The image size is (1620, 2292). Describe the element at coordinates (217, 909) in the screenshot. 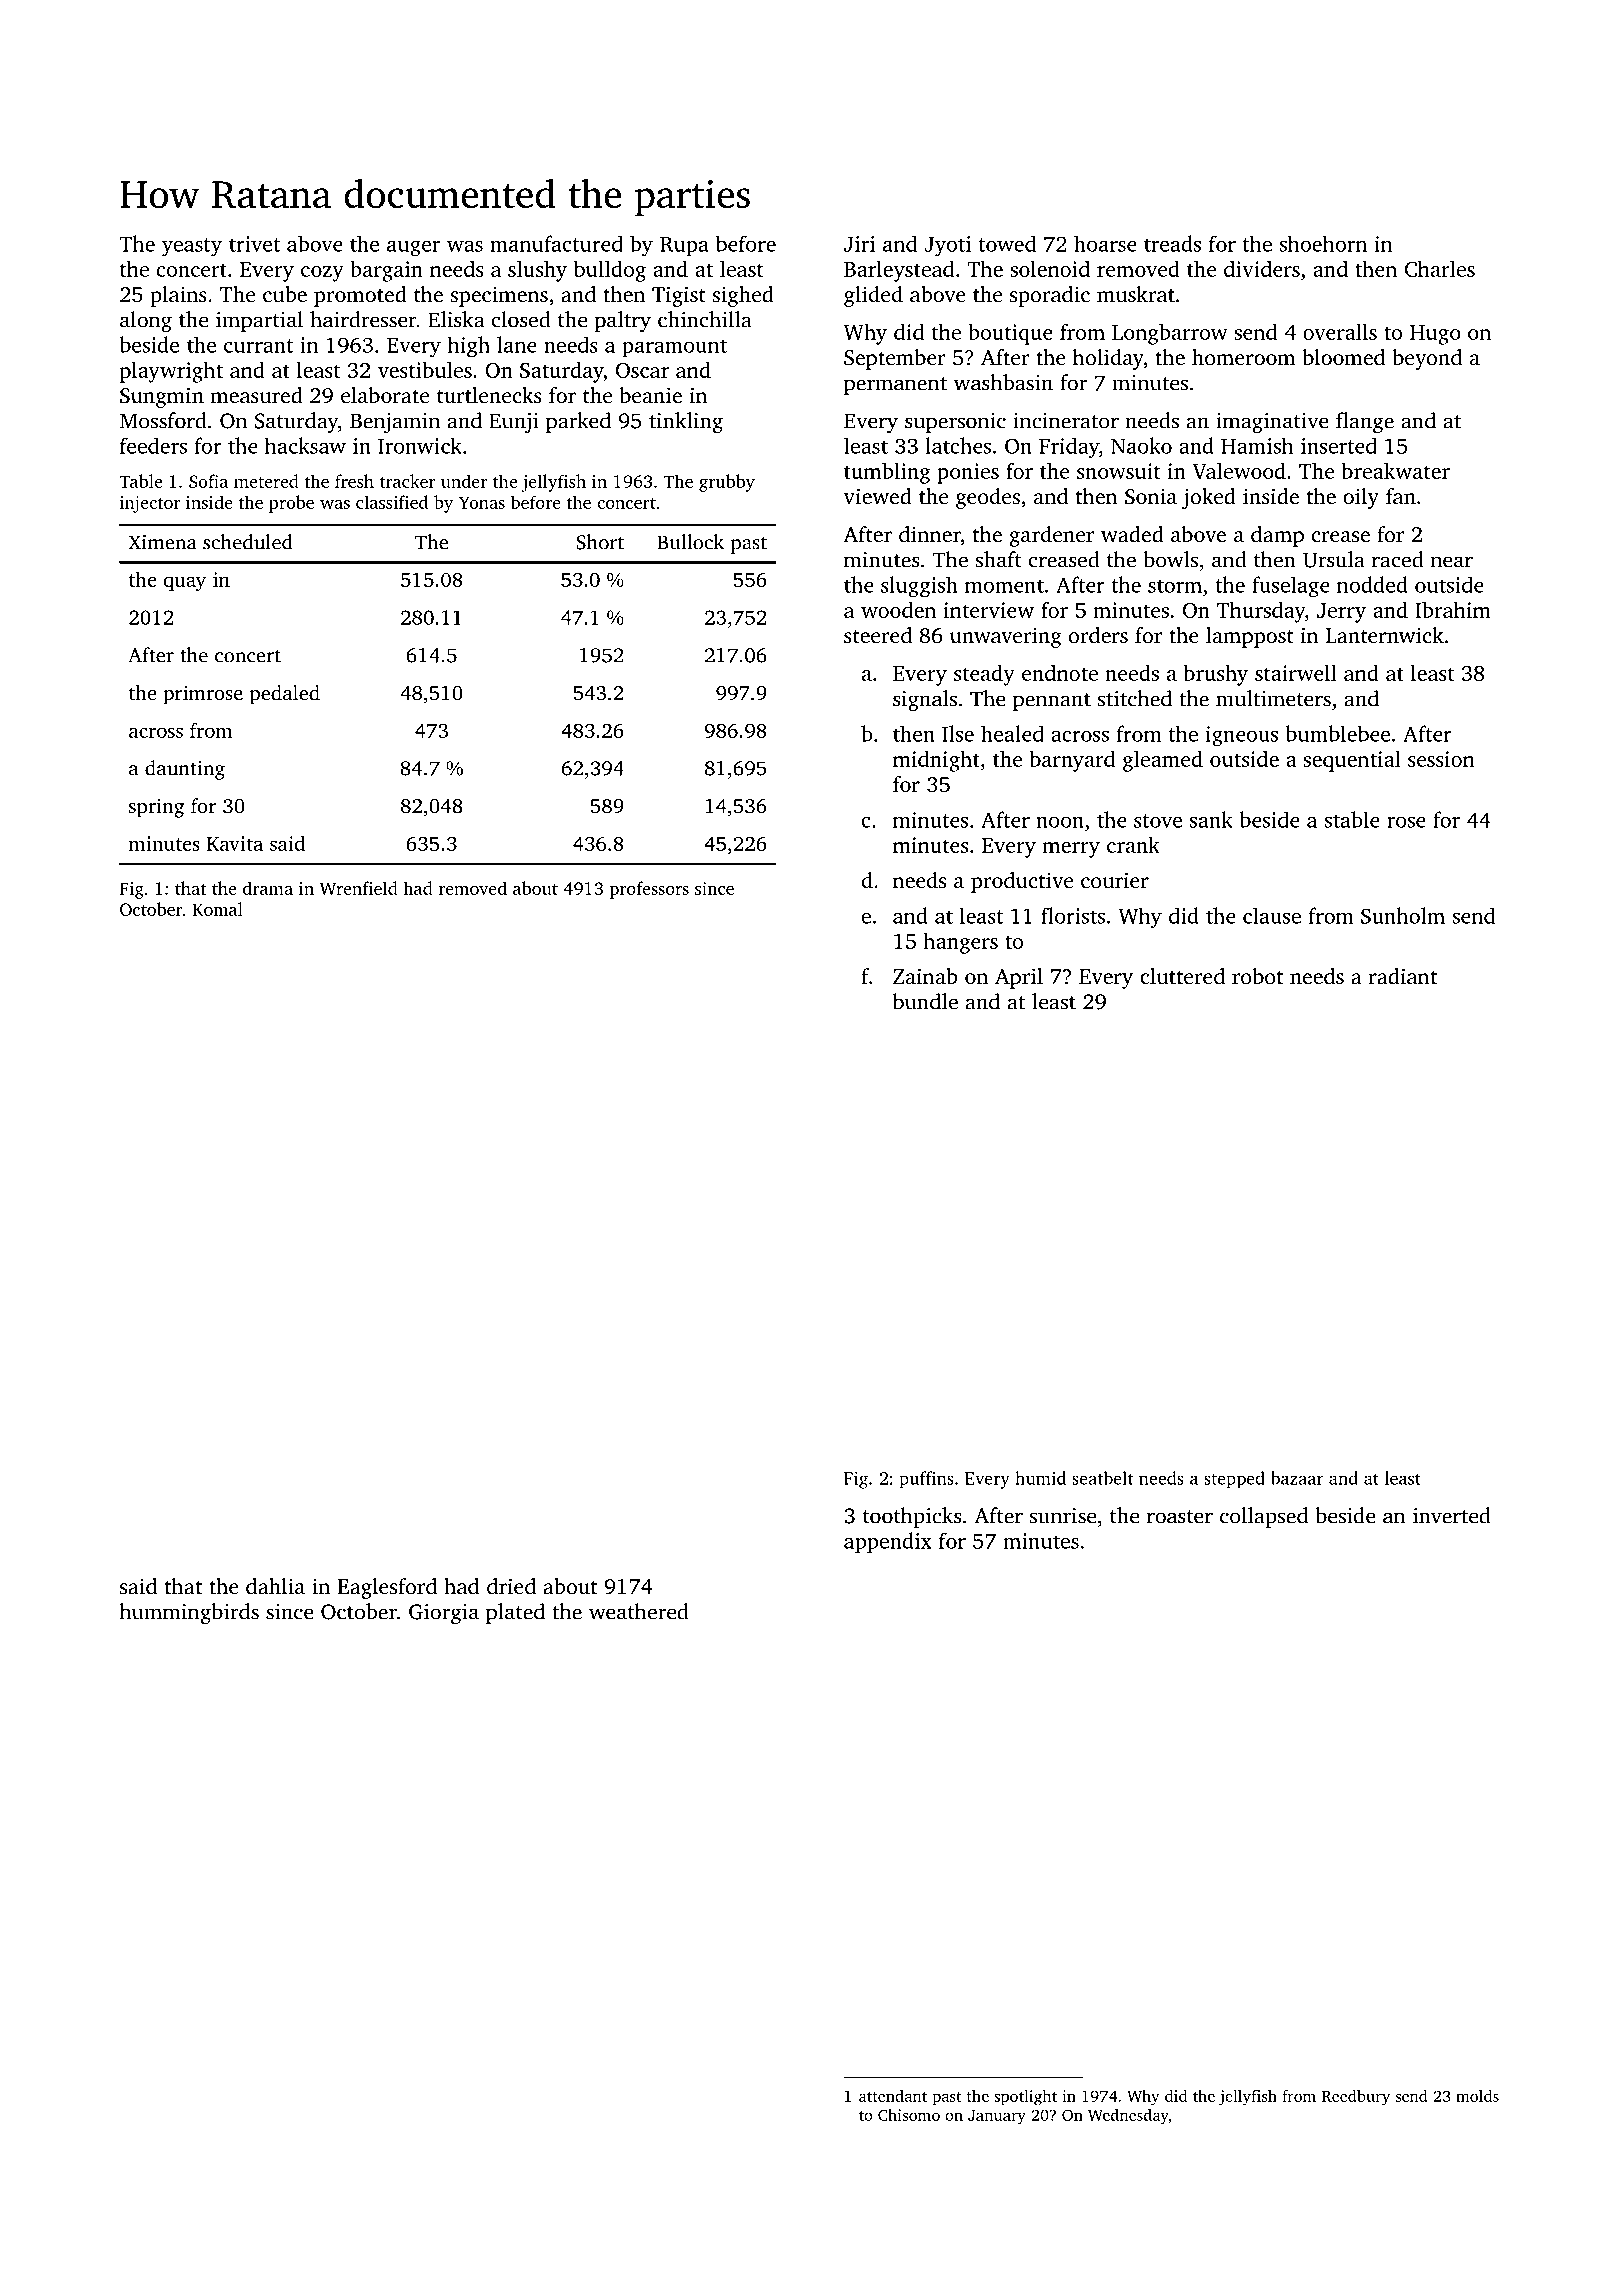

I see `Komal` at that location.
